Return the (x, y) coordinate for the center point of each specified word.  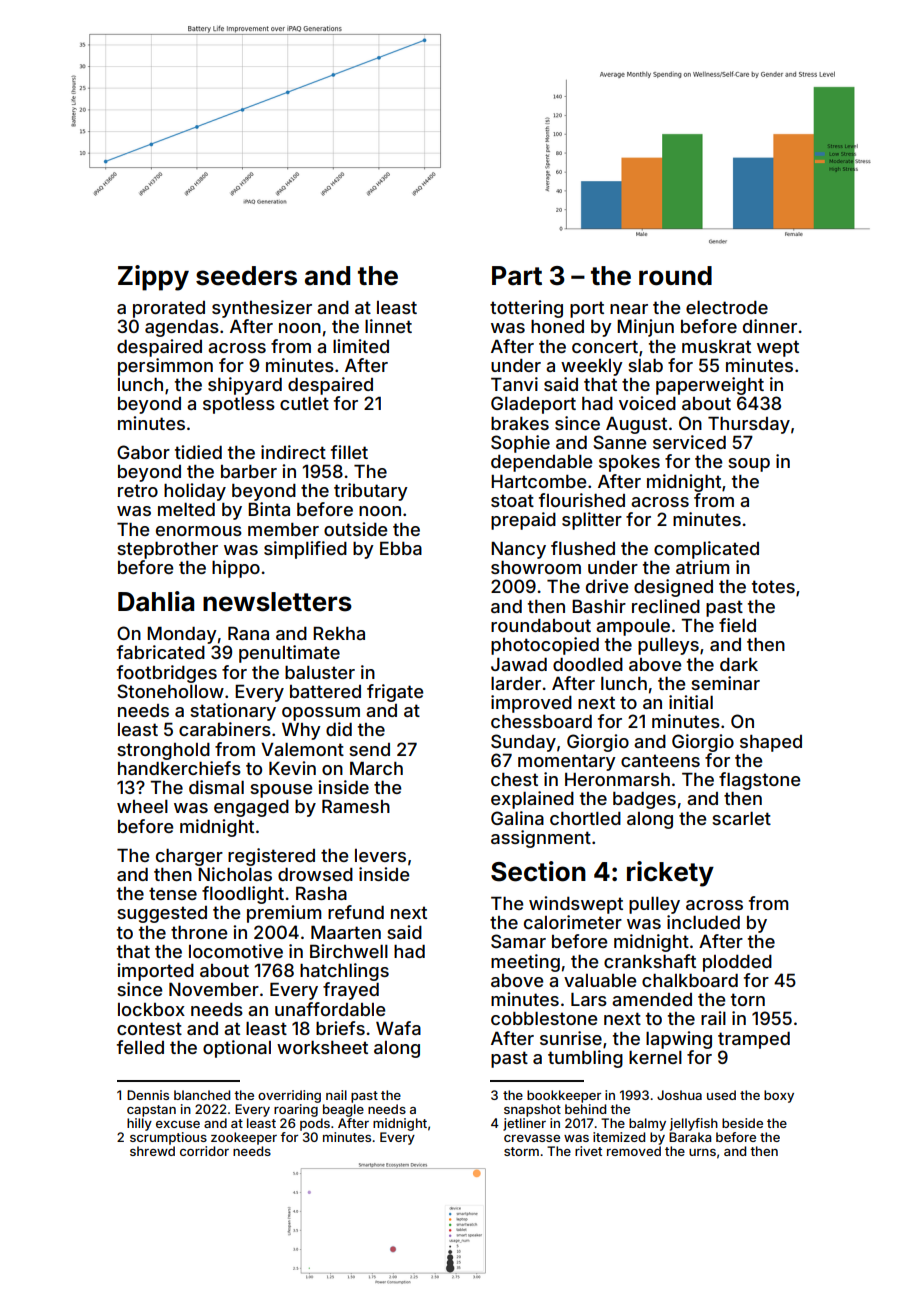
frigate (395, 693)
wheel (142, 806)
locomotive (236, 951)
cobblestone (544, 1018)
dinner (770, 326)
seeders (246, 276)
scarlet (741, 818)
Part (517, 276)
